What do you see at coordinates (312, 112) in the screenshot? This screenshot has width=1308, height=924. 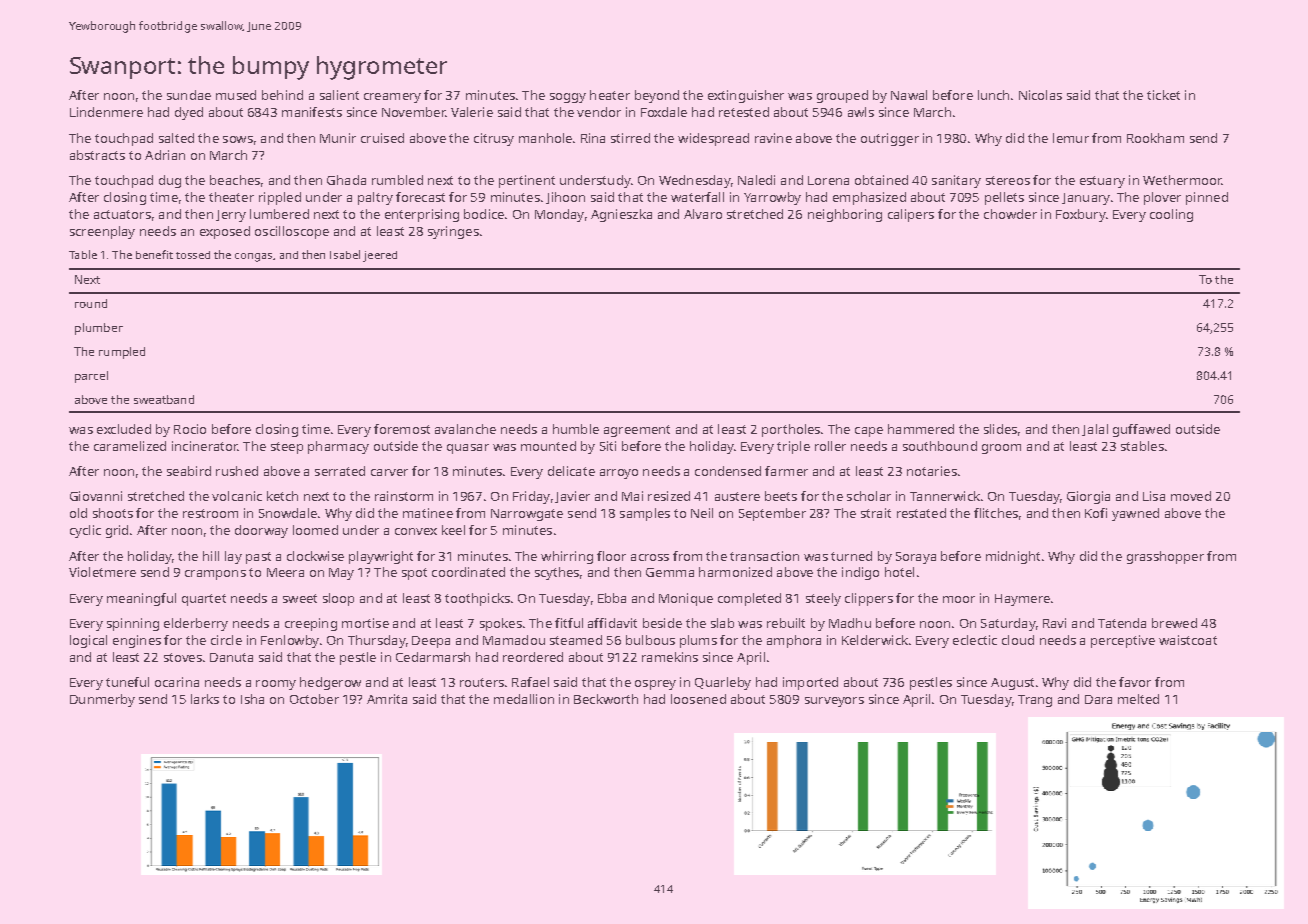 I see `manifests` at bounding box center [312, 112].
